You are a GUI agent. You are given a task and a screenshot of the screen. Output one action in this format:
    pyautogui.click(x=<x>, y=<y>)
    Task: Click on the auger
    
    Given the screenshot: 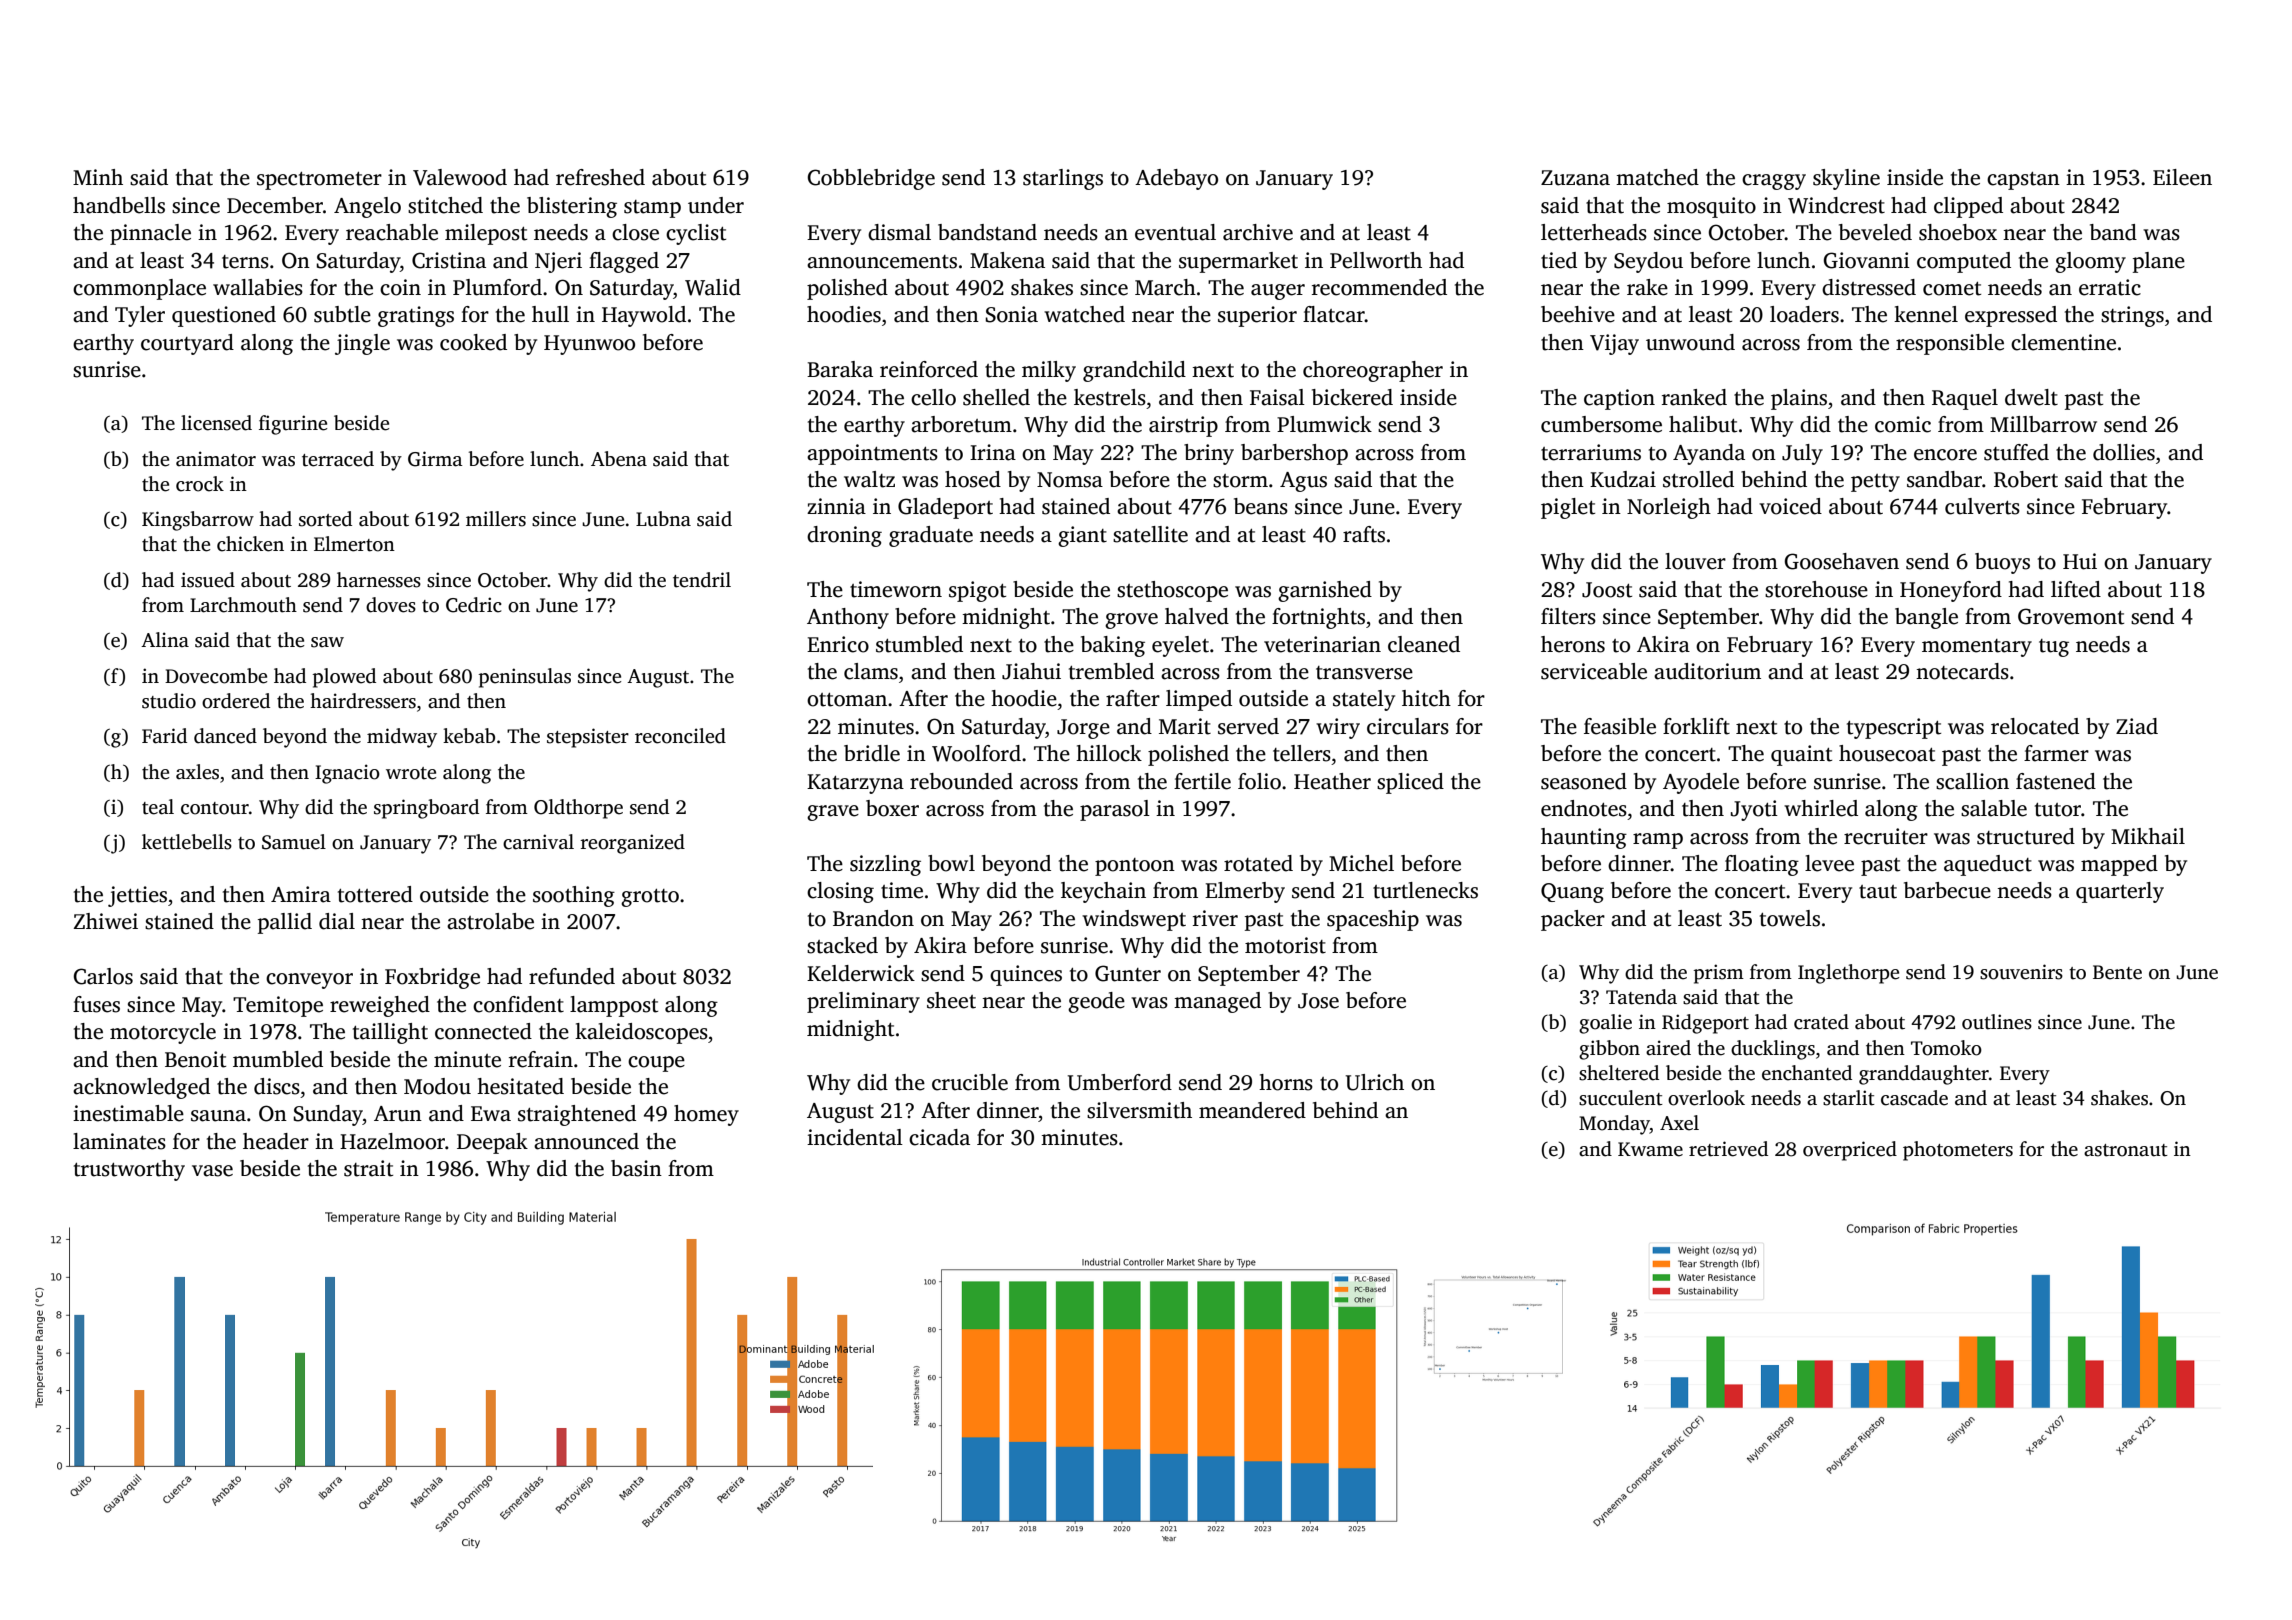 What is the action you would take?
    pyautogui.click(x=1278, y=292)
